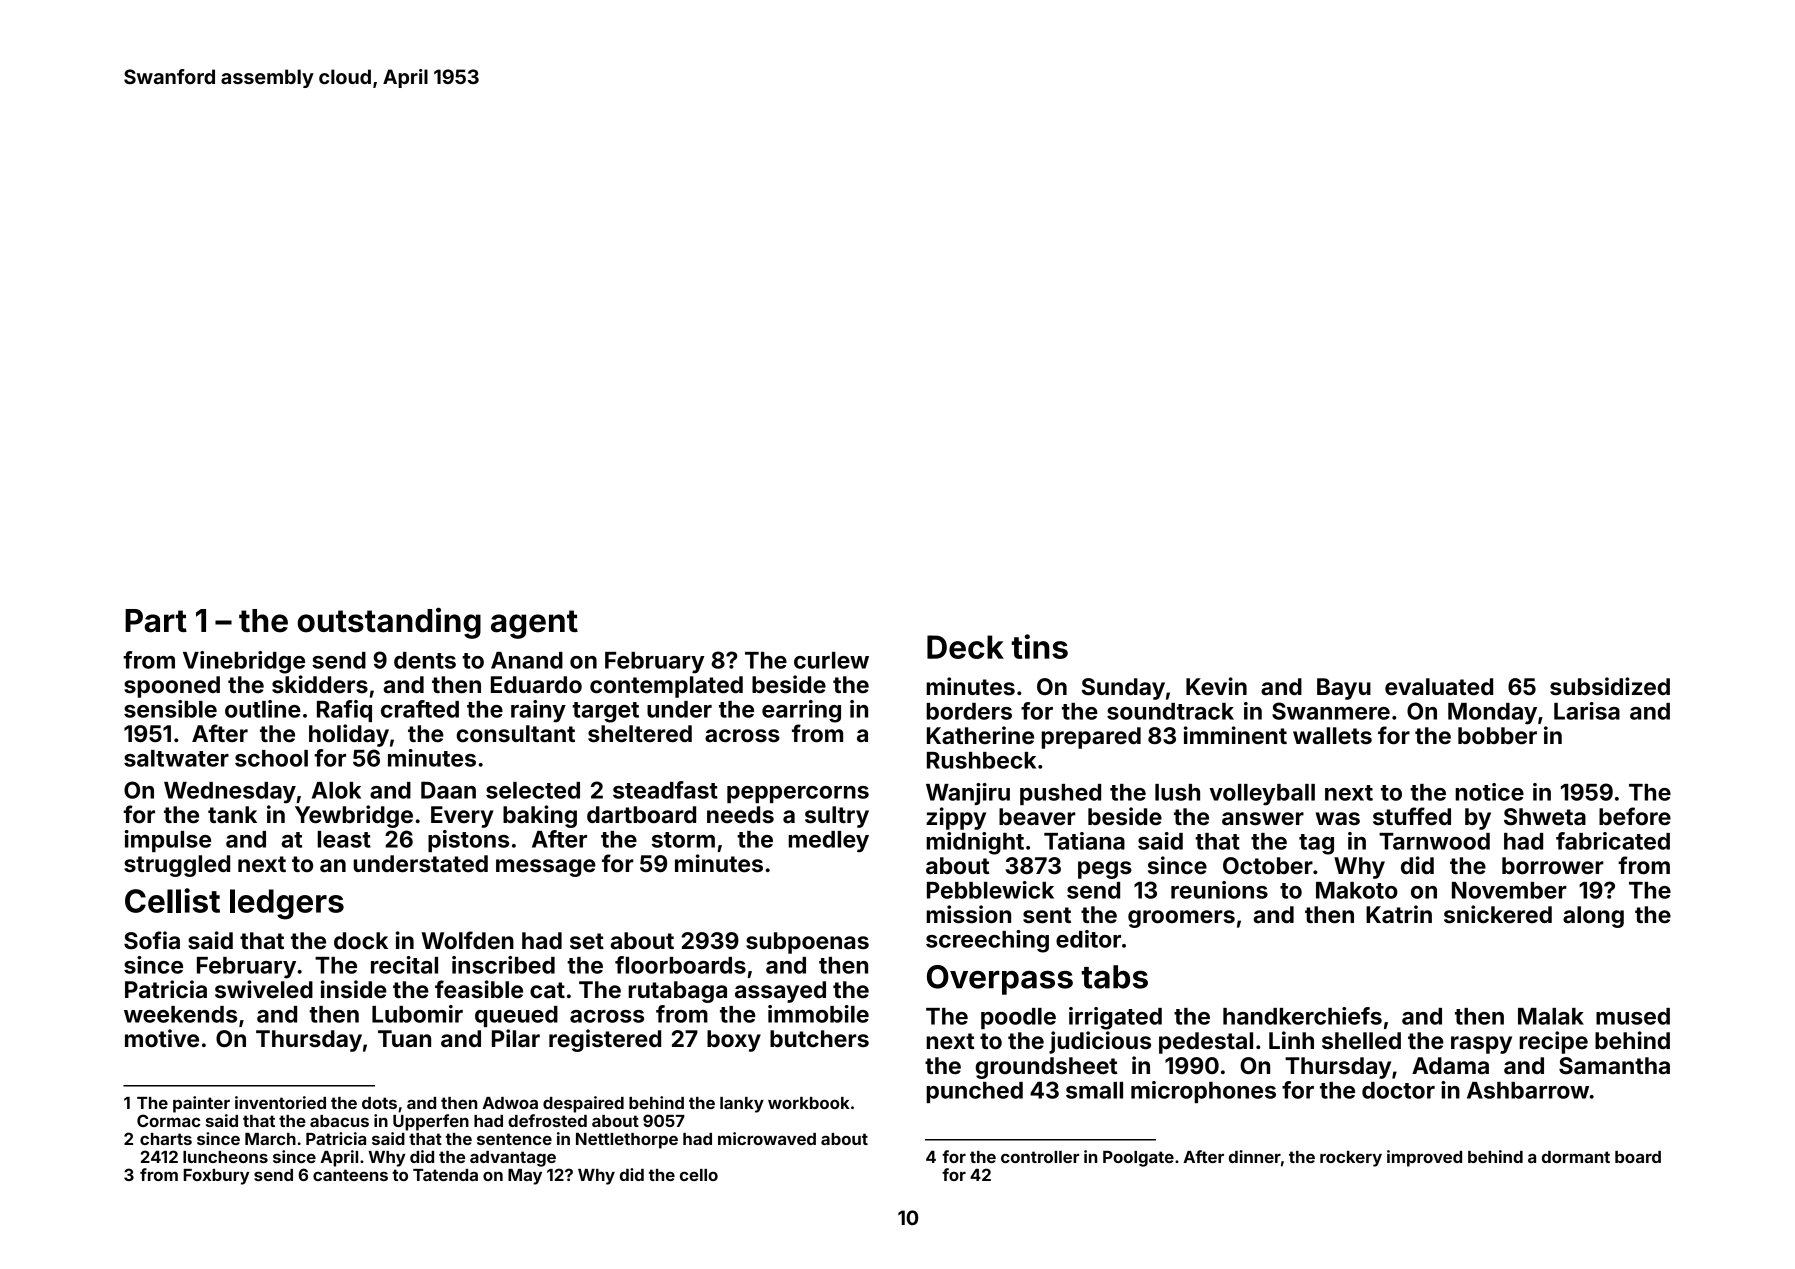 The image size is (1795, 1269). I want to click on Wolfden, so click(467, 940).
